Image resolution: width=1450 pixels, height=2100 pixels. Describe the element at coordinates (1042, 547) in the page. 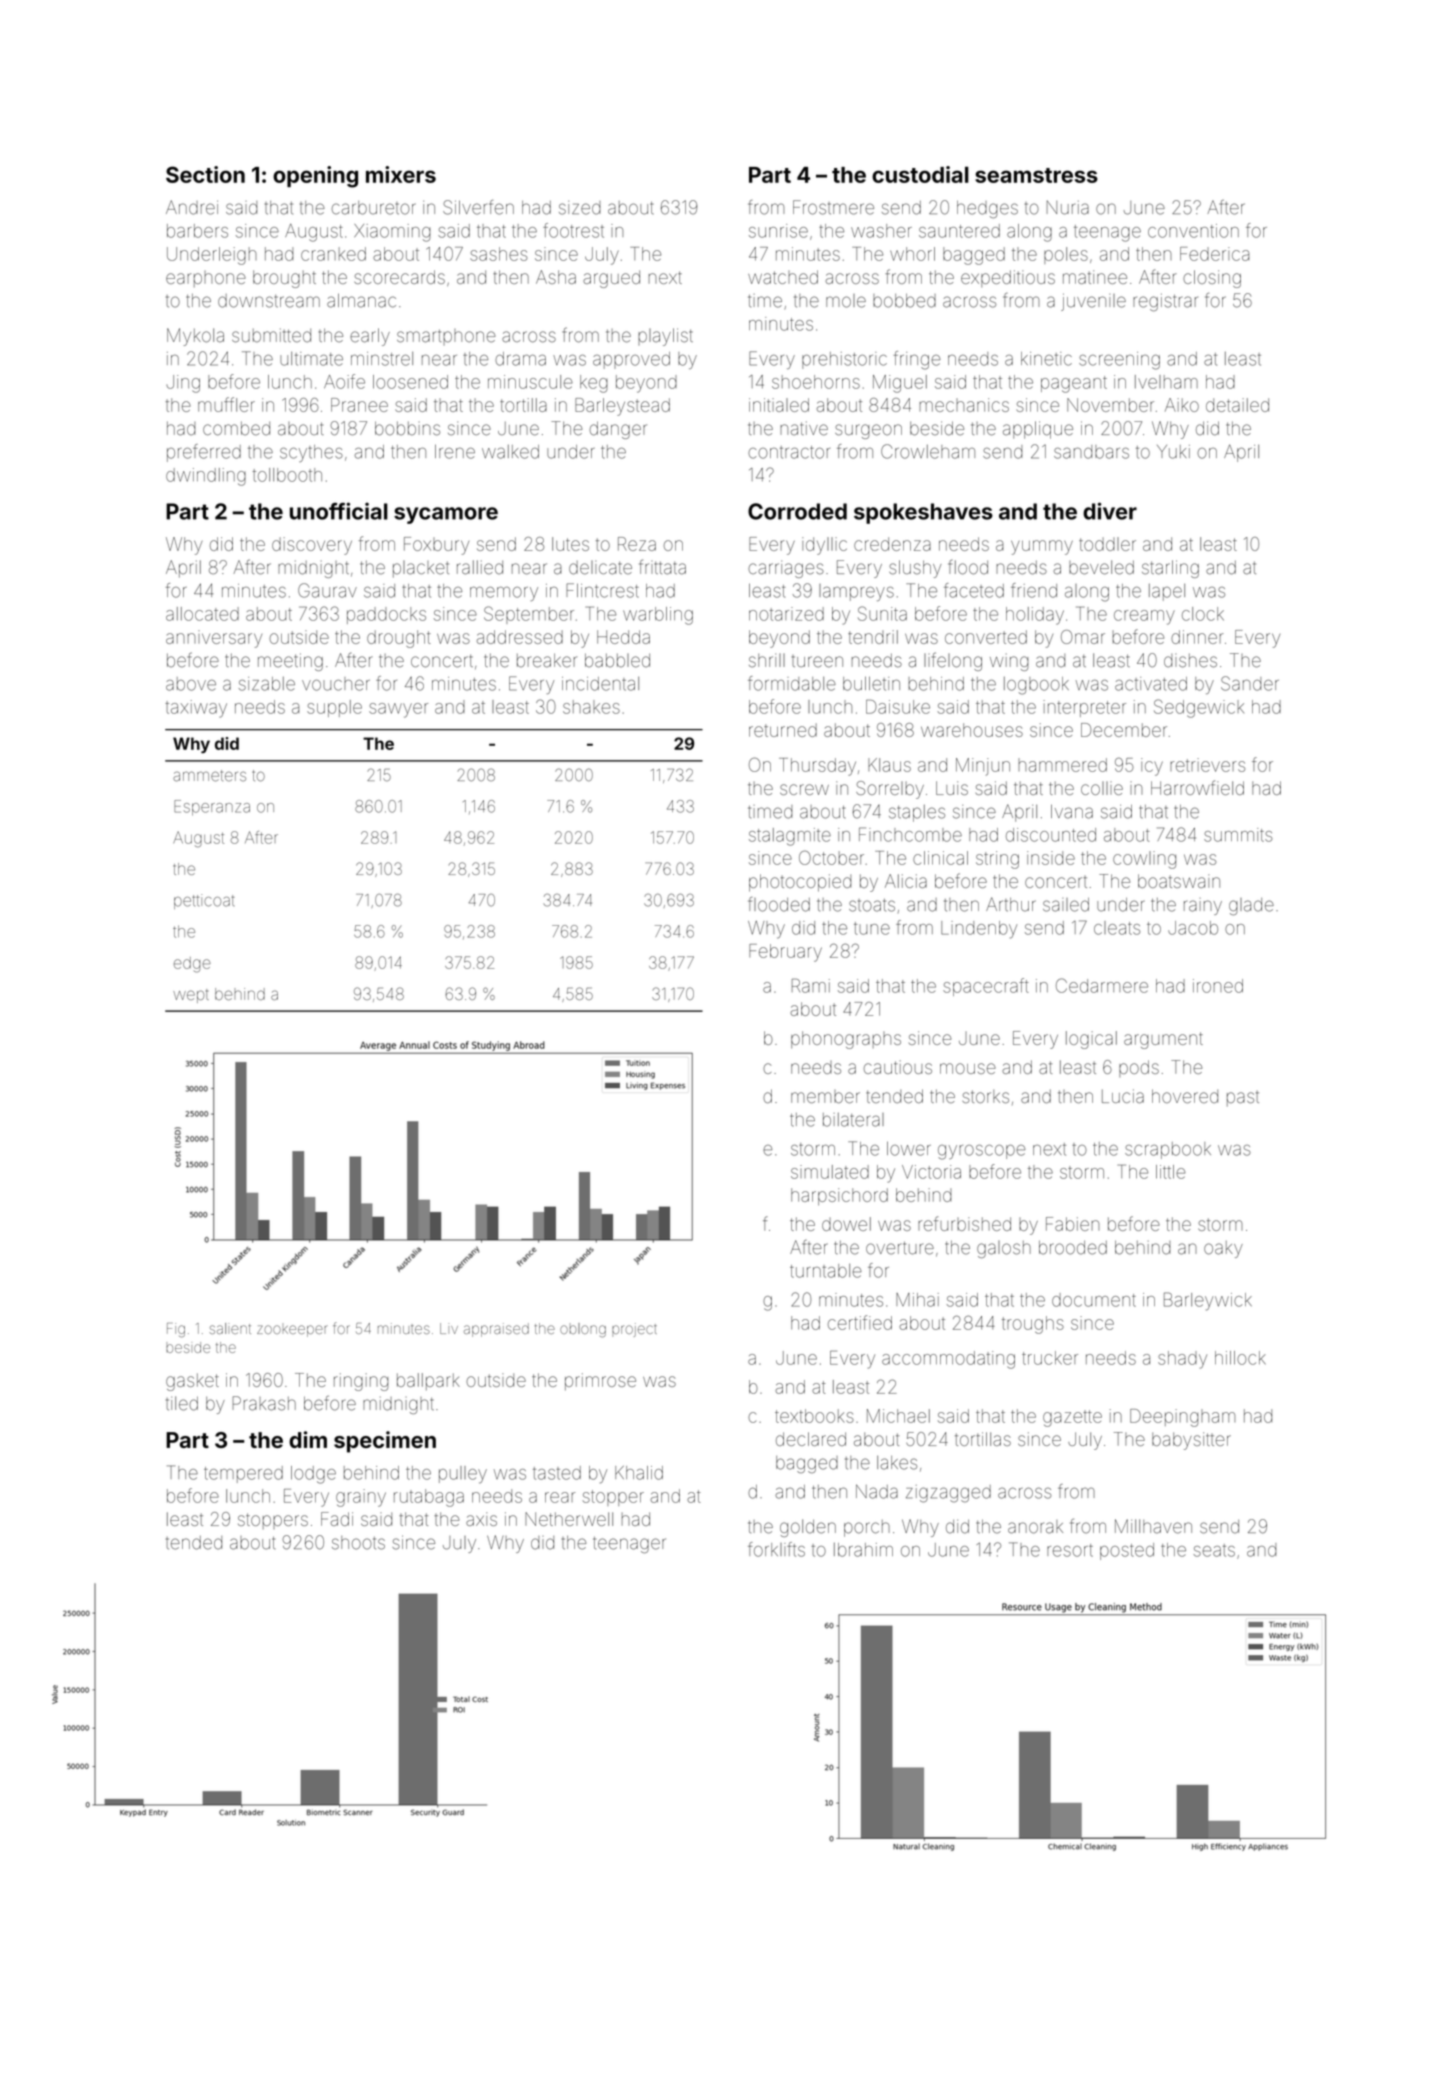

I see `yummy` at that location.
